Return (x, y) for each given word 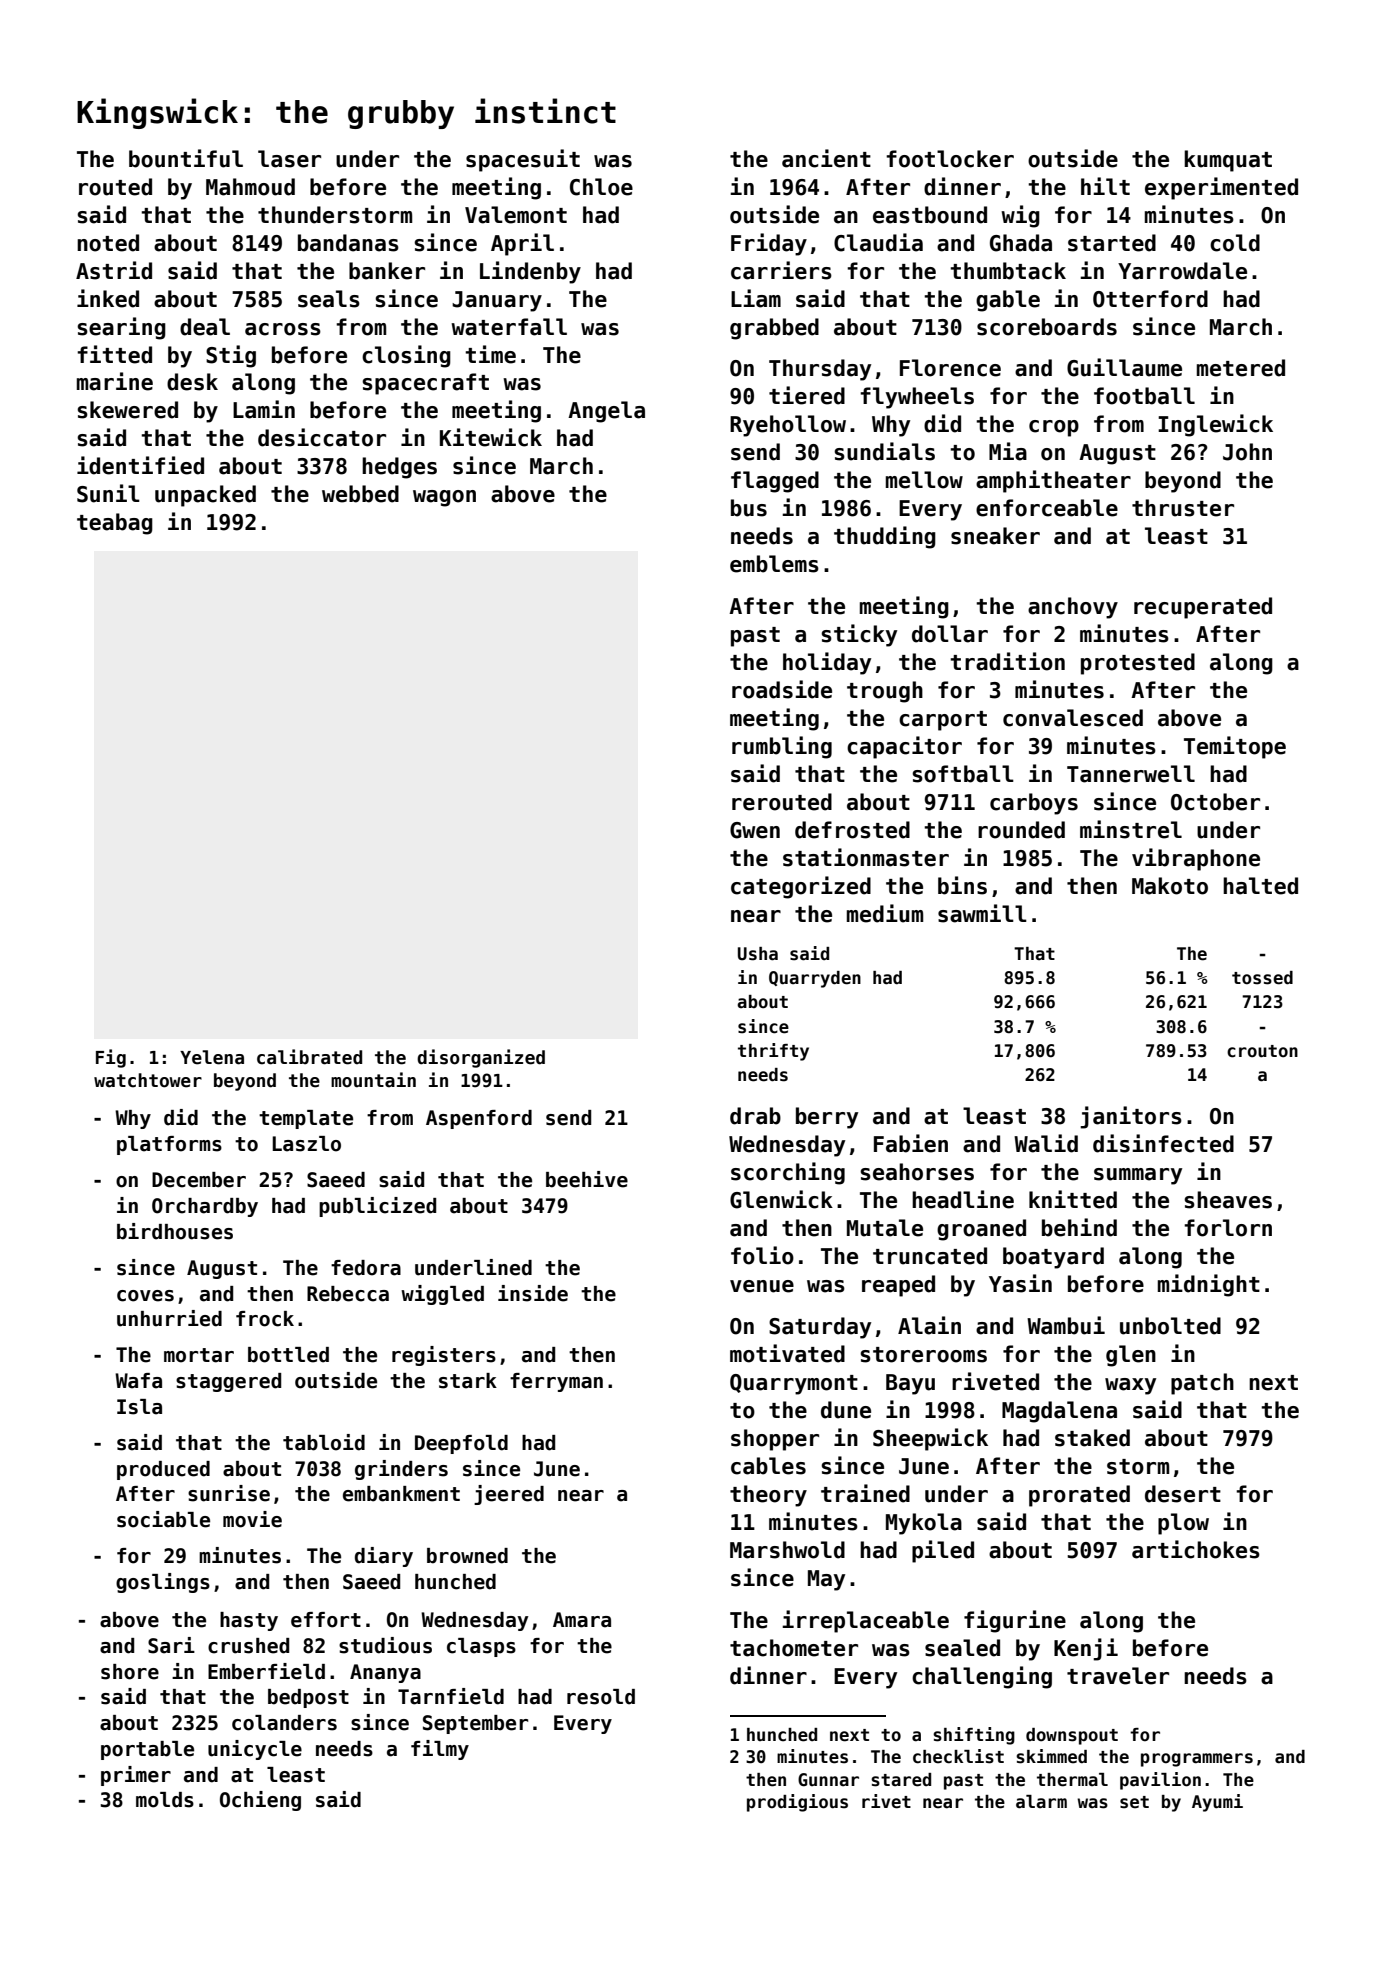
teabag (115, 524)
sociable (163, 1519)
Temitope (1235, 747)
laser (289, 159)
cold (1235, 243)
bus (749, 508)
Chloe (601, 187)
